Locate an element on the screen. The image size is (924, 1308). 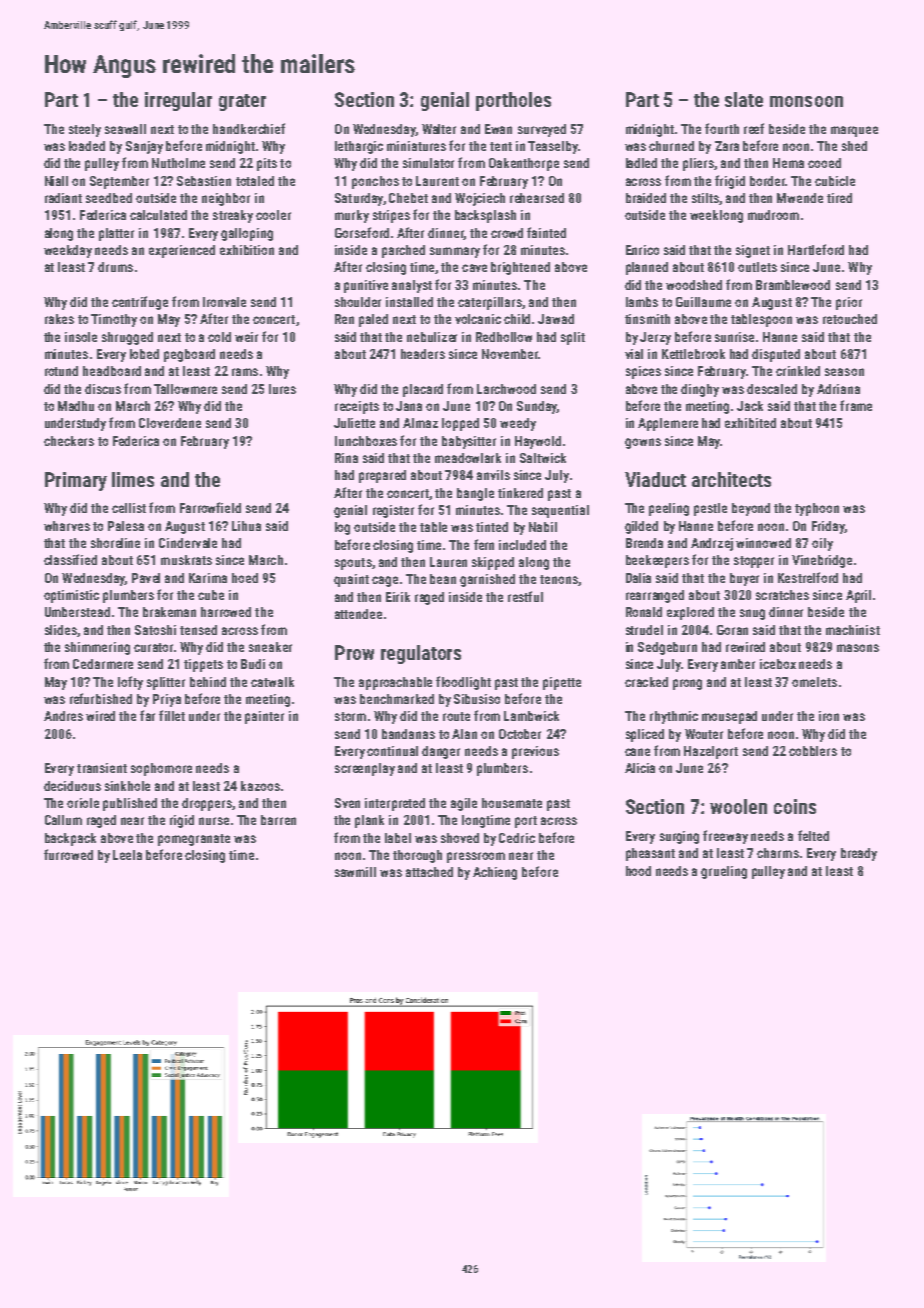
restful is located at coordinates (525, 596).
